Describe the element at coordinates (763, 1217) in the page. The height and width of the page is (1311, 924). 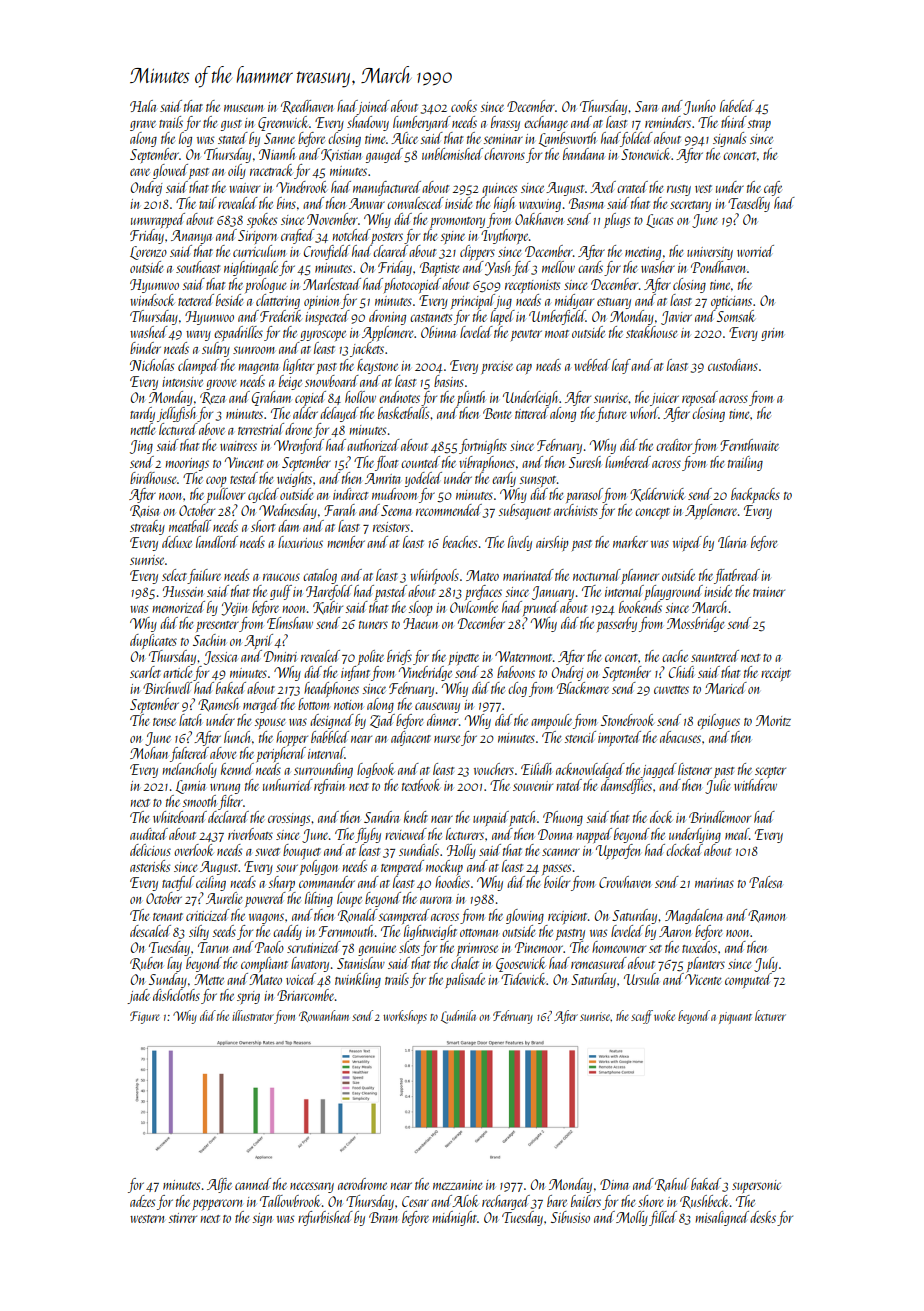
I see `desks` at that location.
